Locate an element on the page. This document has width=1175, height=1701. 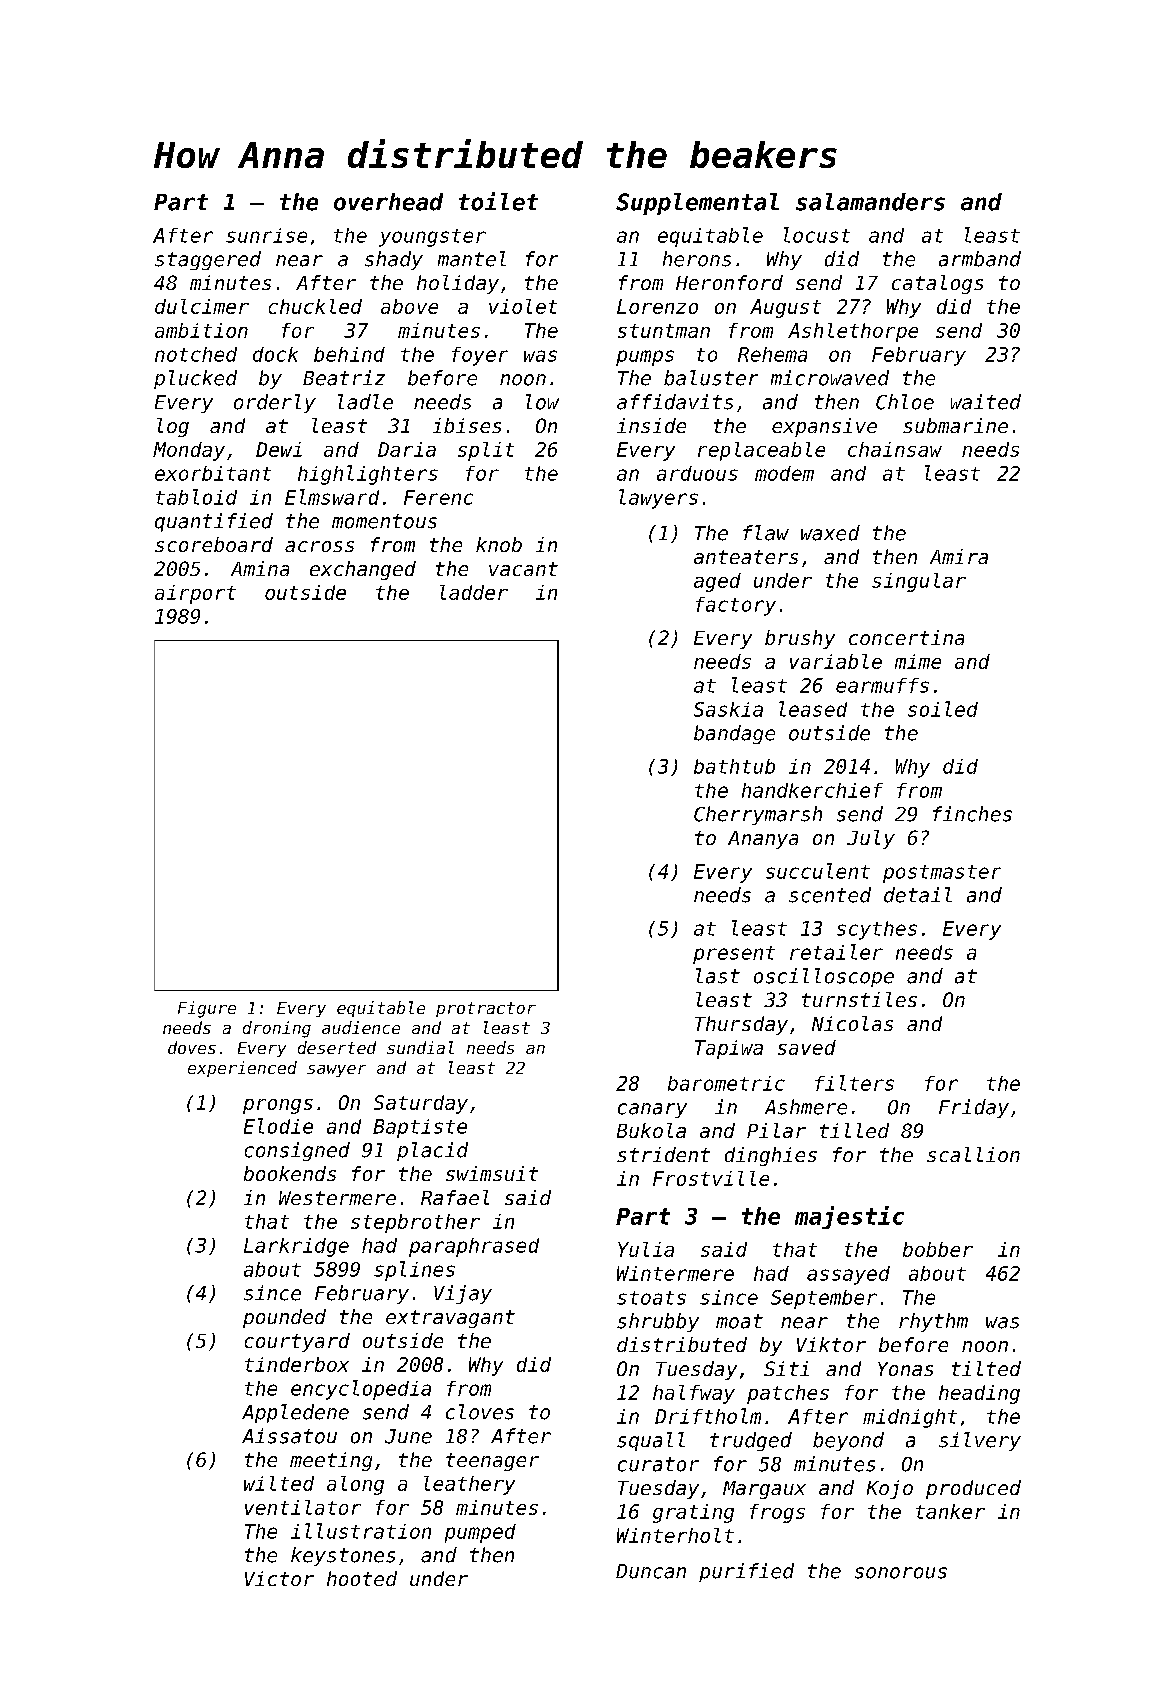
staggered is located at coordinates (208, 260).
